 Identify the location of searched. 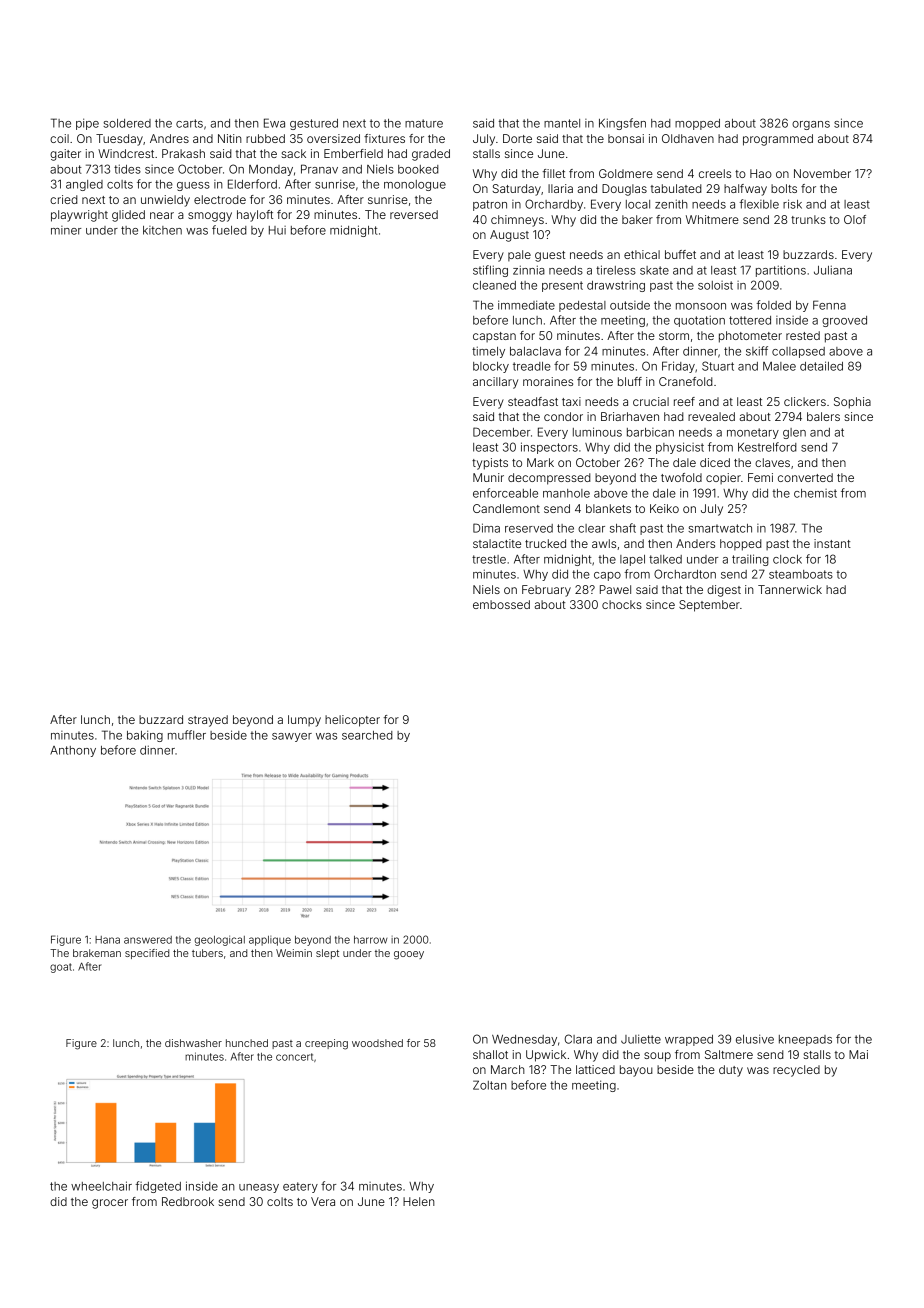
(367, 735).
